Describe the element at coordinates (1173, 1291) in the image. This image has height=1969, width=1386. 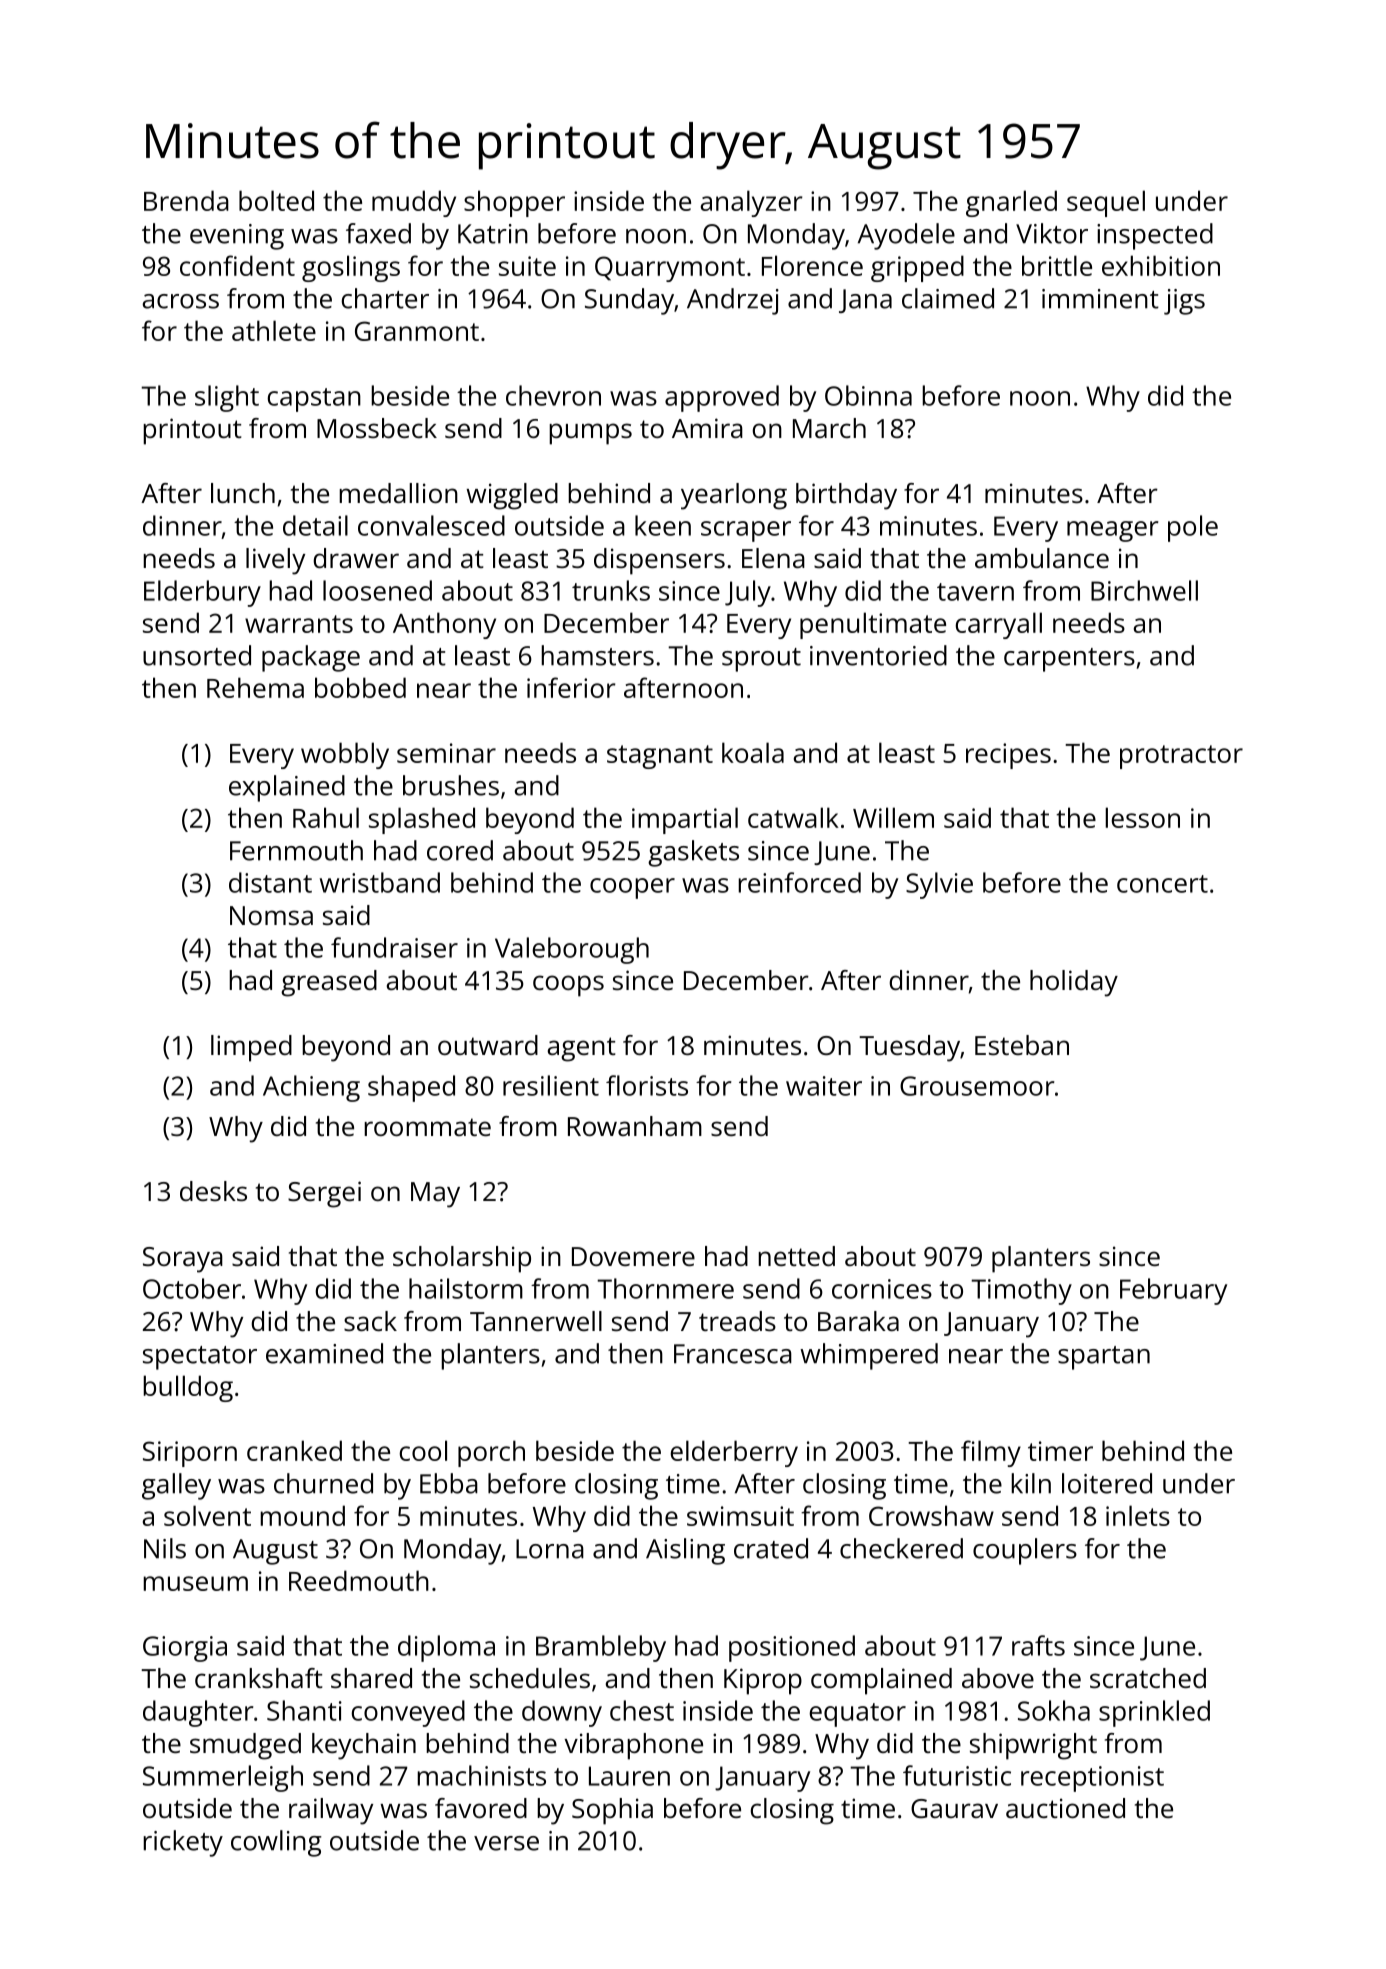
I see `February` at that location.
